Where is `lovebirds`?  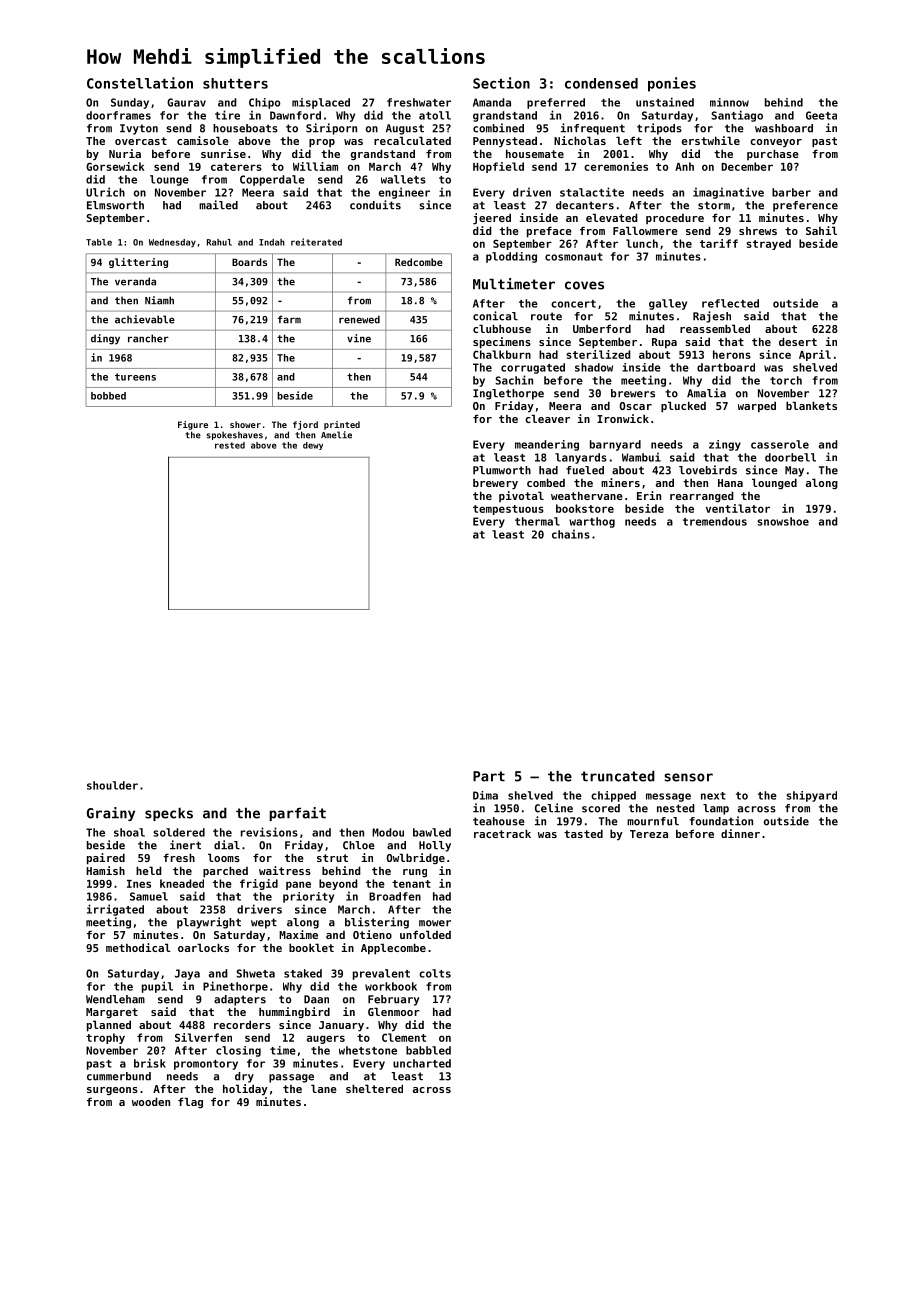
lovebirds is located at coordinates (708, 470).
